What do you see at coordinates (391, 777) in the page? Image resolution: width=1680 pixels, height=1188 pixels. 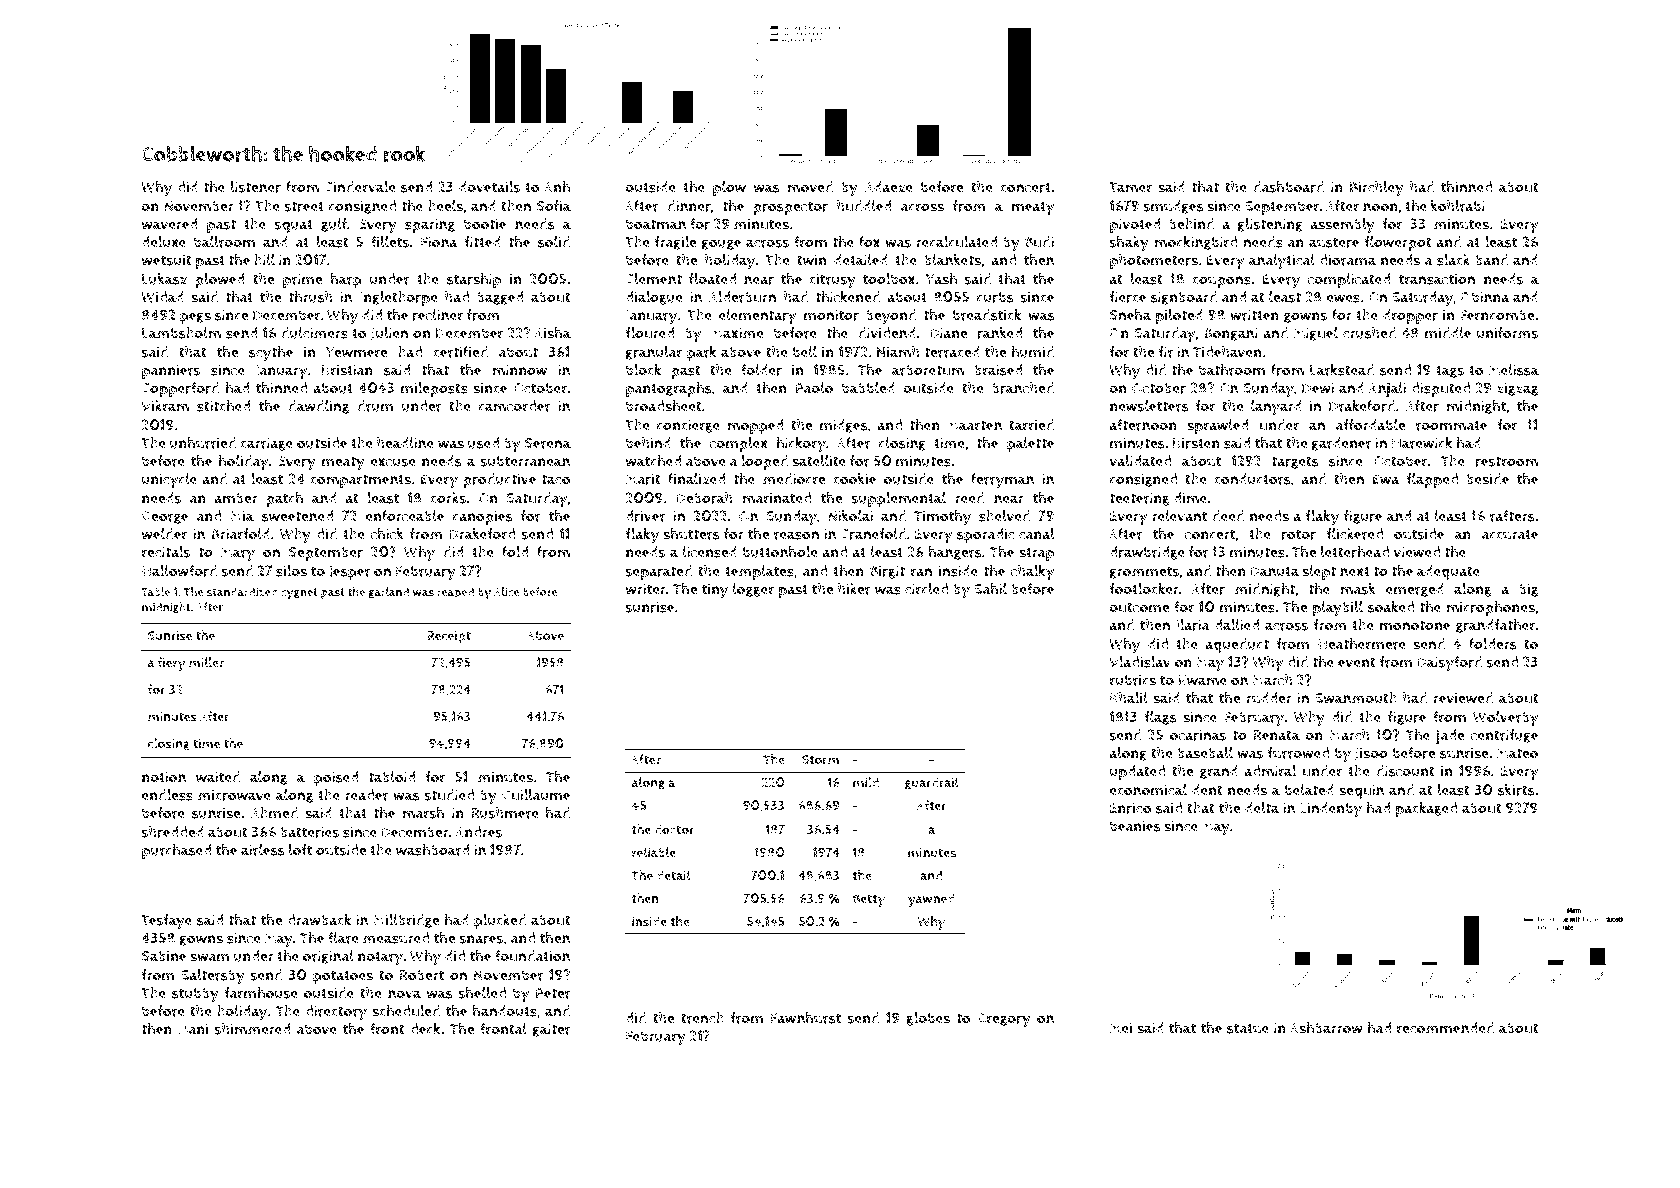 I see `tabloid` at bounding box center [391, 777].
